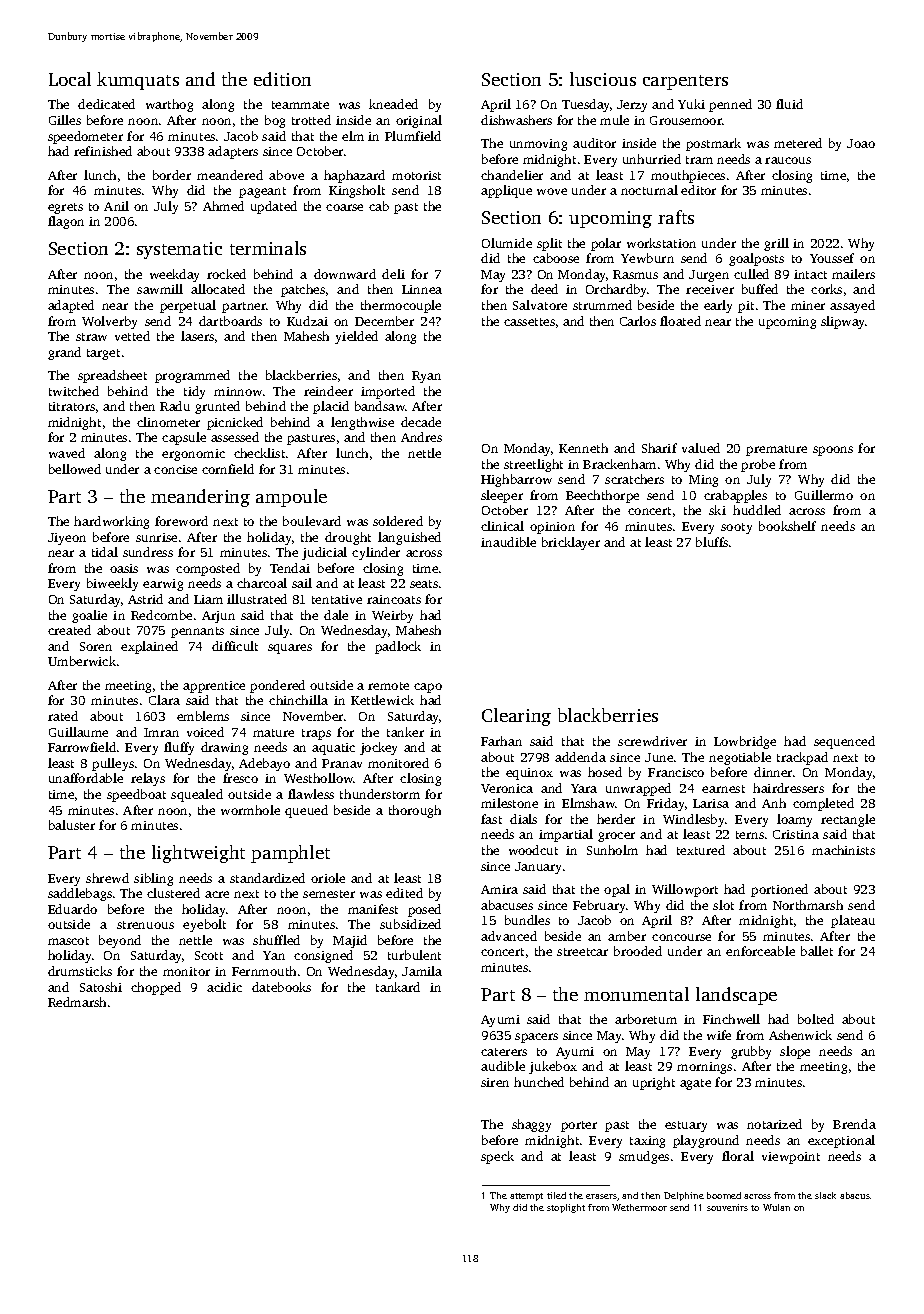 The image size is (924, 1314). What do you see at coordinates (776, 244) in the document?
I see `grill` at bounding box center [776, 244].
